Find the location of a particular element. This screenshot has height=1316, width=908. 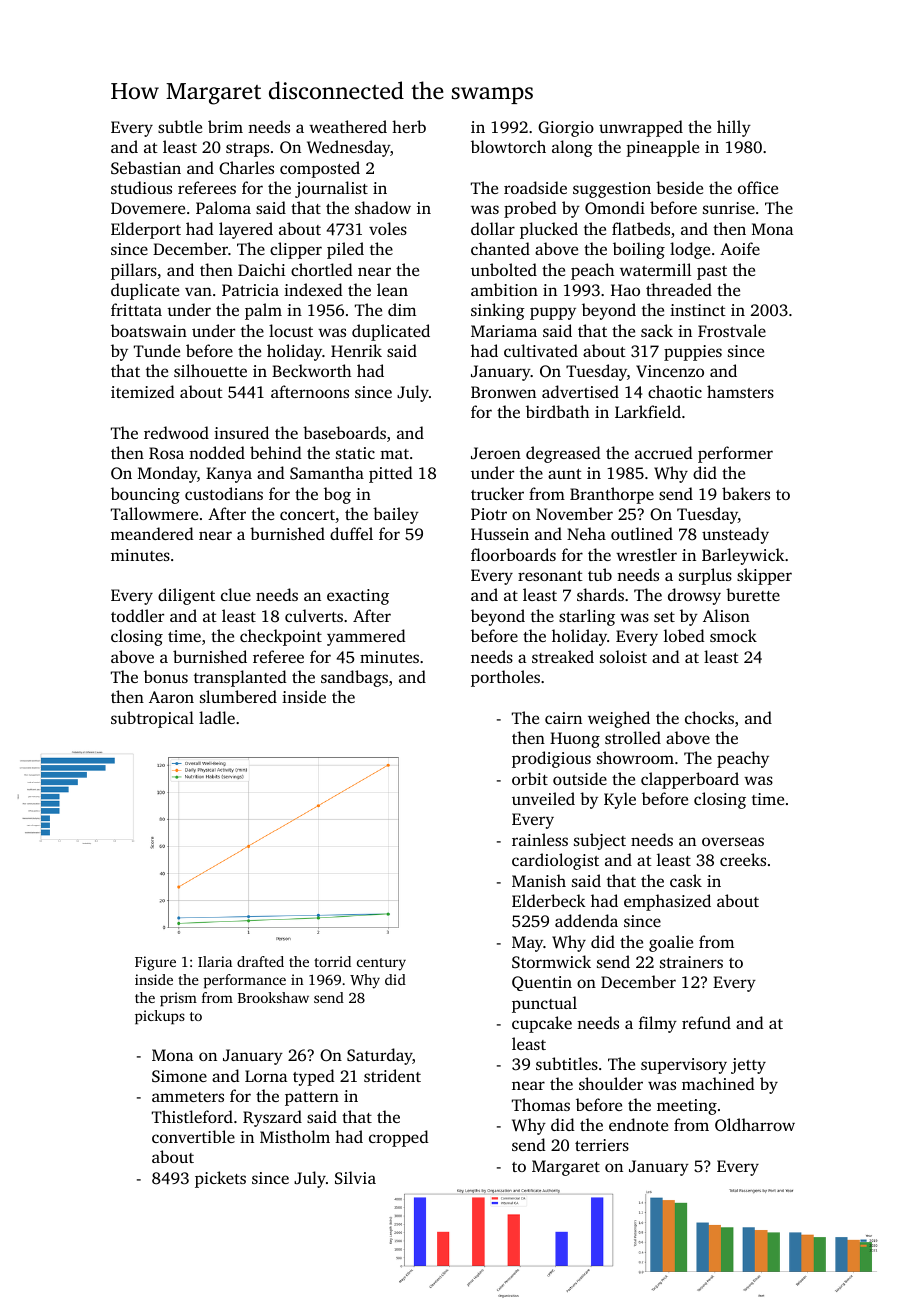

convertible is located at coordinates (193, 1136).
